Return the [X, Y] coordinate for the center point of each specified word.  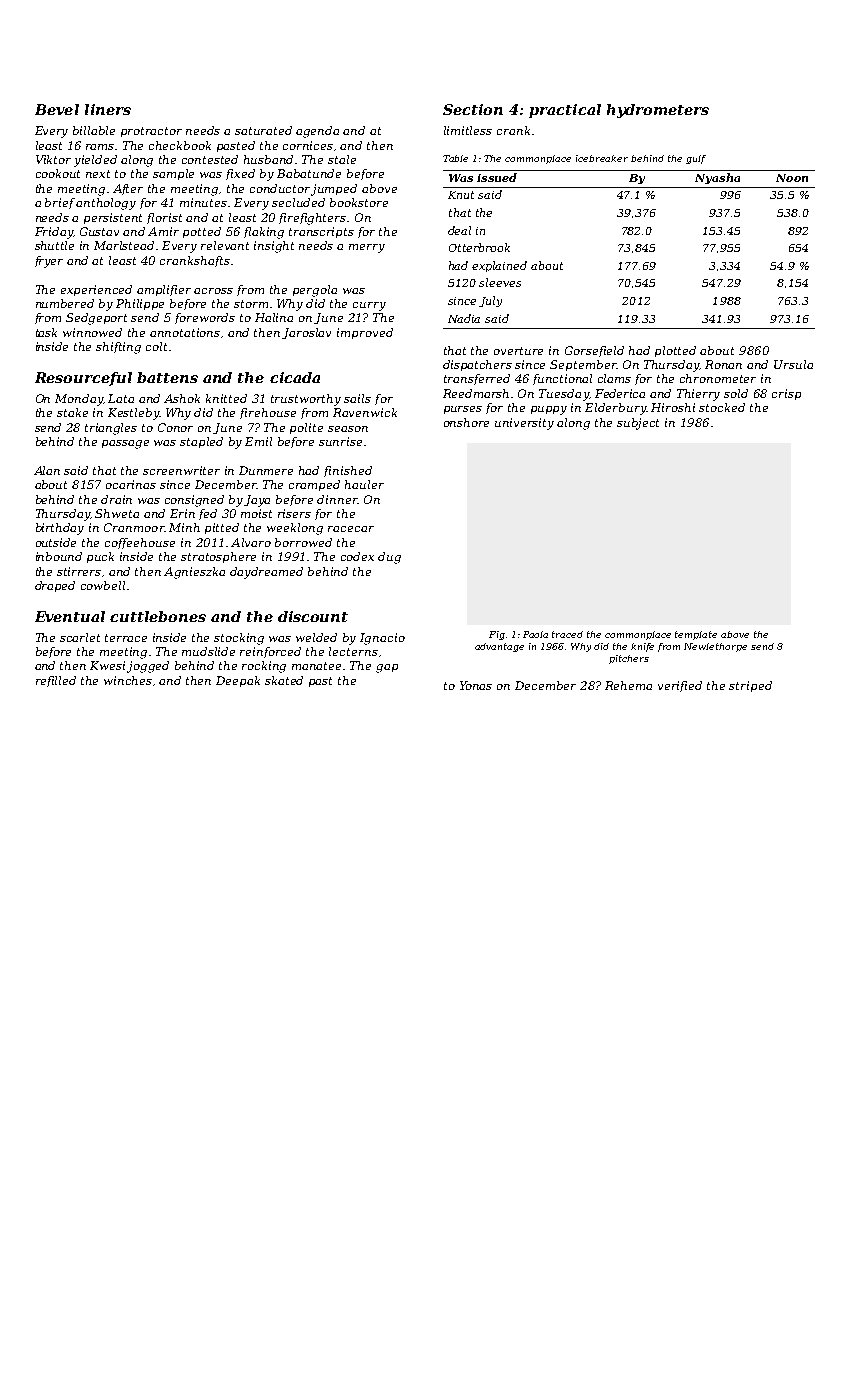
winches [128, 680]
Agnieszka [194, 573]
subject [638, 424]
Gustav [99, 231]
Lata [121, 398]
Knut [461, 195]
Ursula [793, 364]
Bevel [57, 109]
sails [357, 398]
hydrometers [658, 111]
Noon [792, 178]
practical [565, 111]
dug [389, 558]
